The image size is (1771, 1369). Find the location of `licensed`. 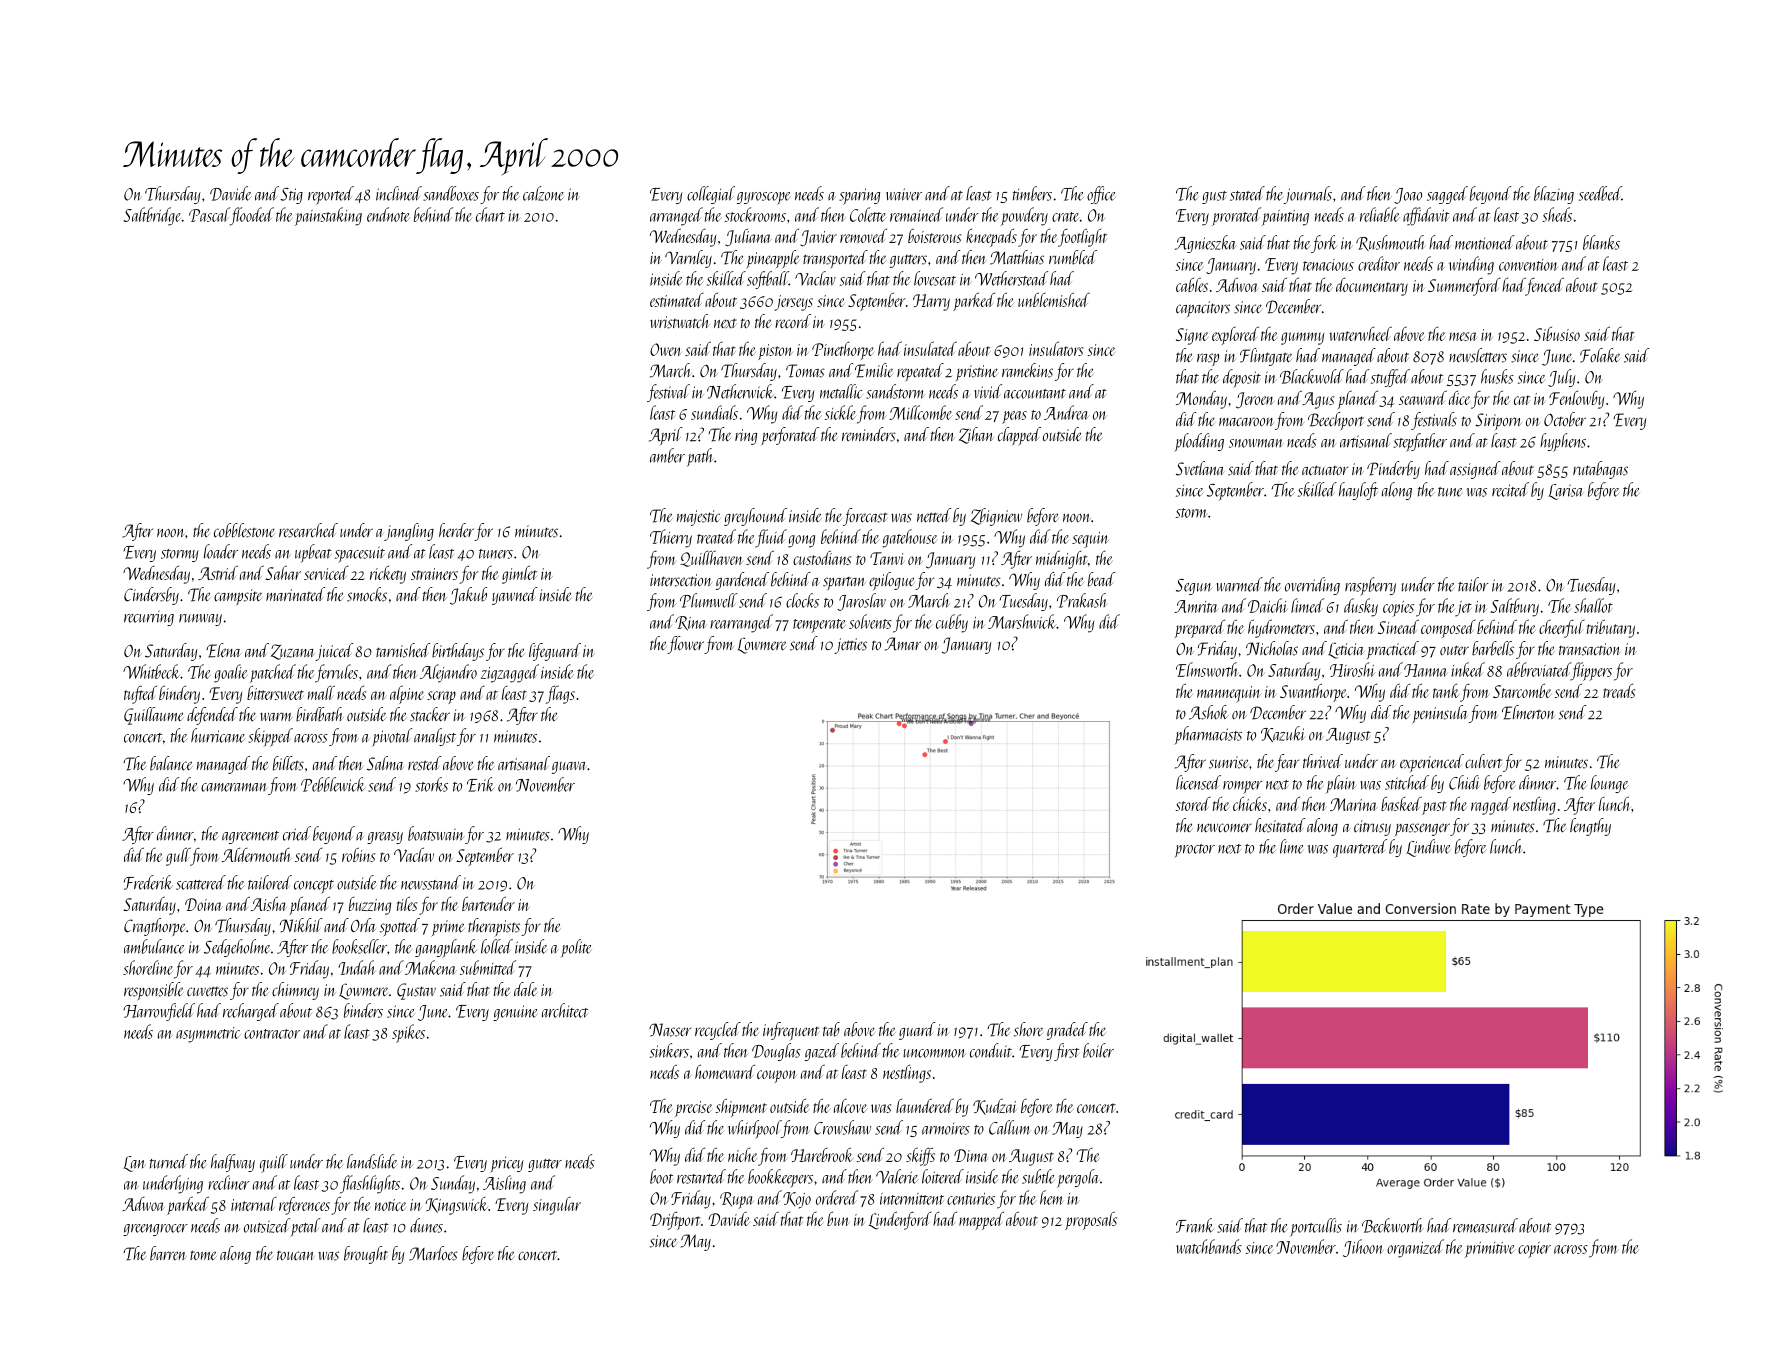

licensed is located at coordinates (1198, 782).
